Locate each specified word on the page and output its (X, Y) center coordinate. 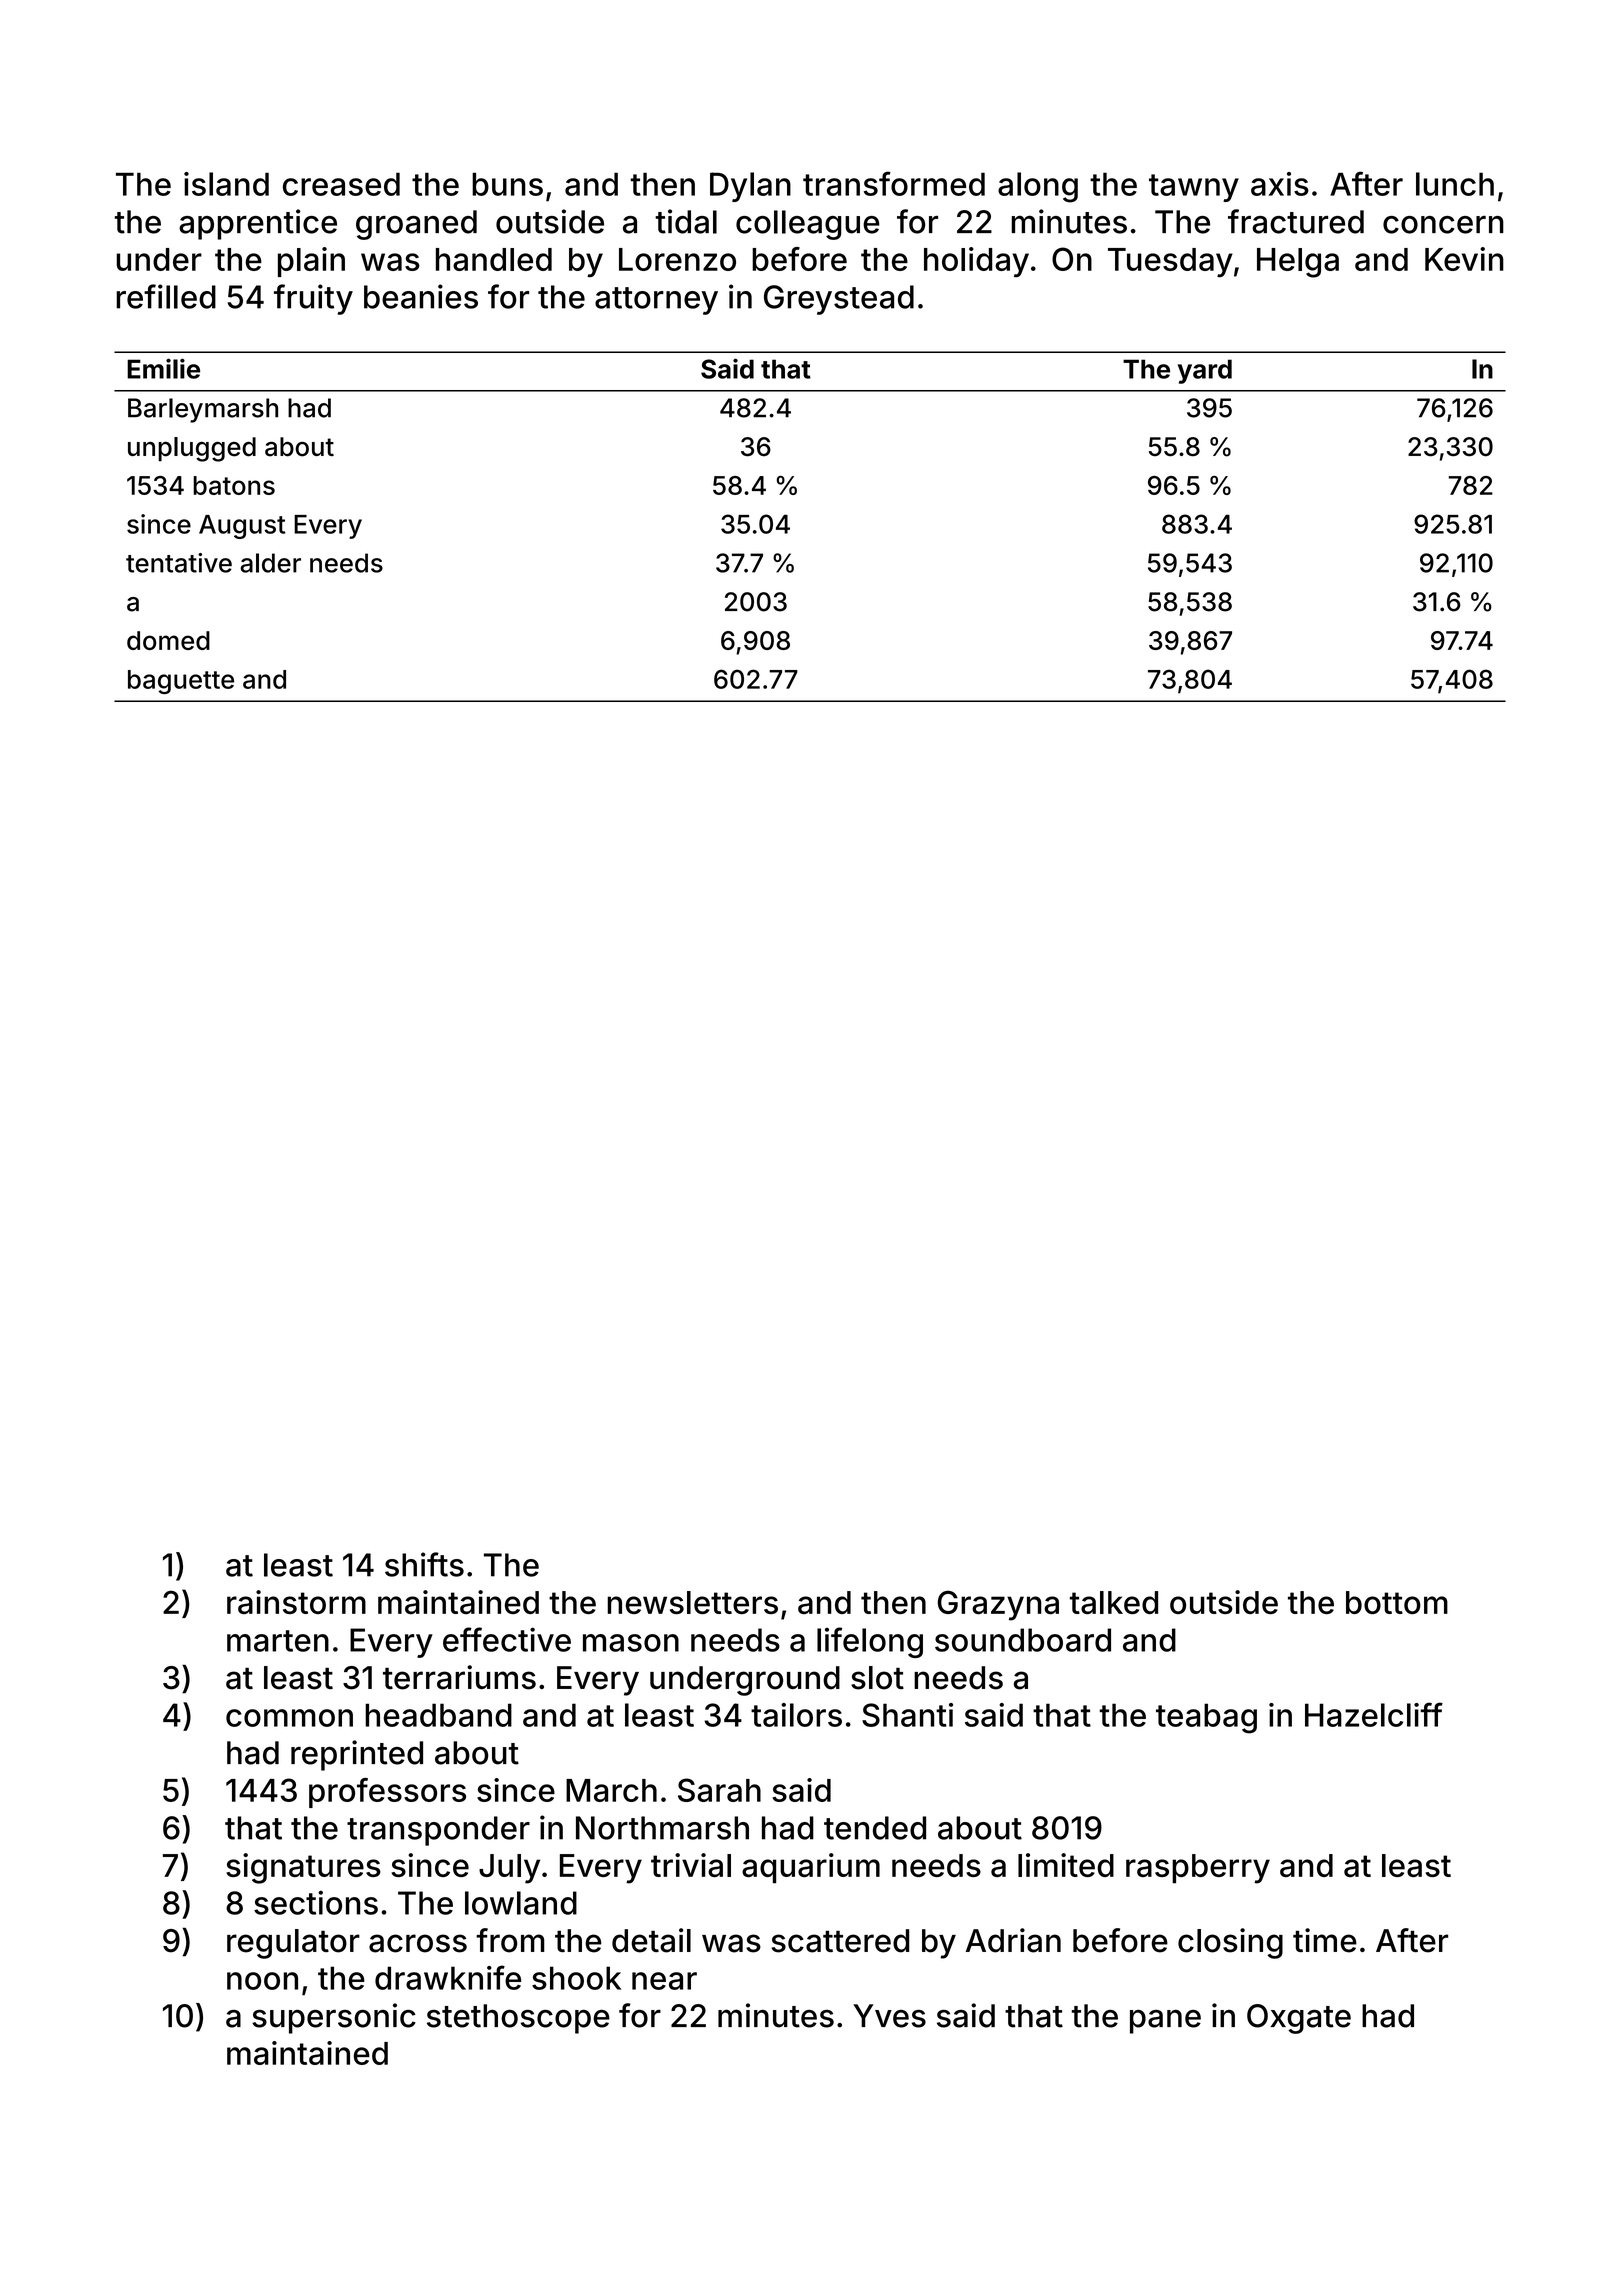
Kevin (1464, 259)
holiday (976, 262)
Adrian (1013, 1940)
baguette (181, 682)
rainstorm (296, 1602)
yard (1205, 371)
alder (270, 563)
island (226, 184)
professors (387, 1793)
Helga (1298, 263)
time (1325, 1940)
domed (168, 640)
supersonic (334, 2018)
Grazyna (998, 1605)
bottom (1397, 1602)
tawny (1194, 188)
